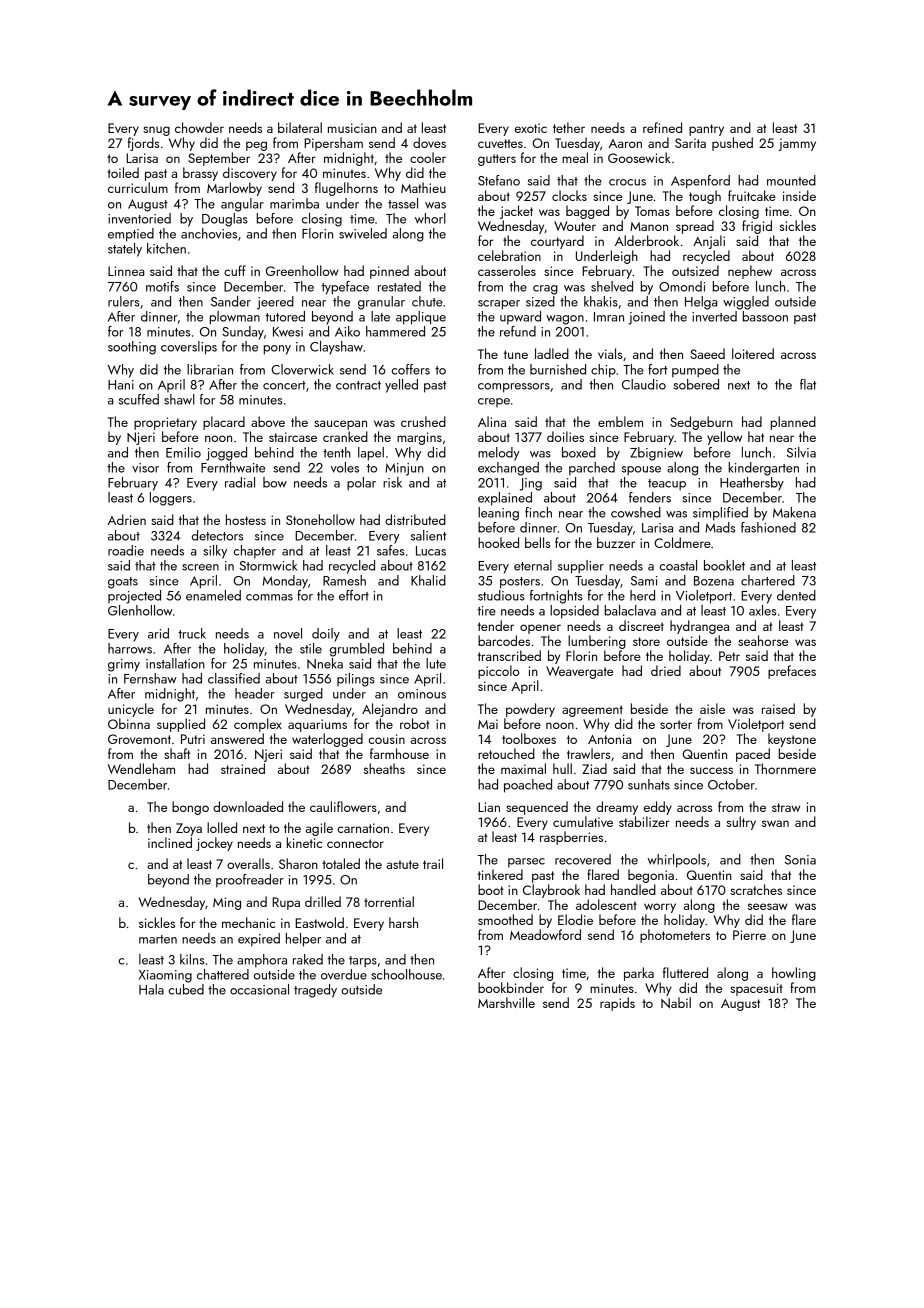 This page has width=924, height=1308. I want to click on Wendleham, so click(141, 768).
